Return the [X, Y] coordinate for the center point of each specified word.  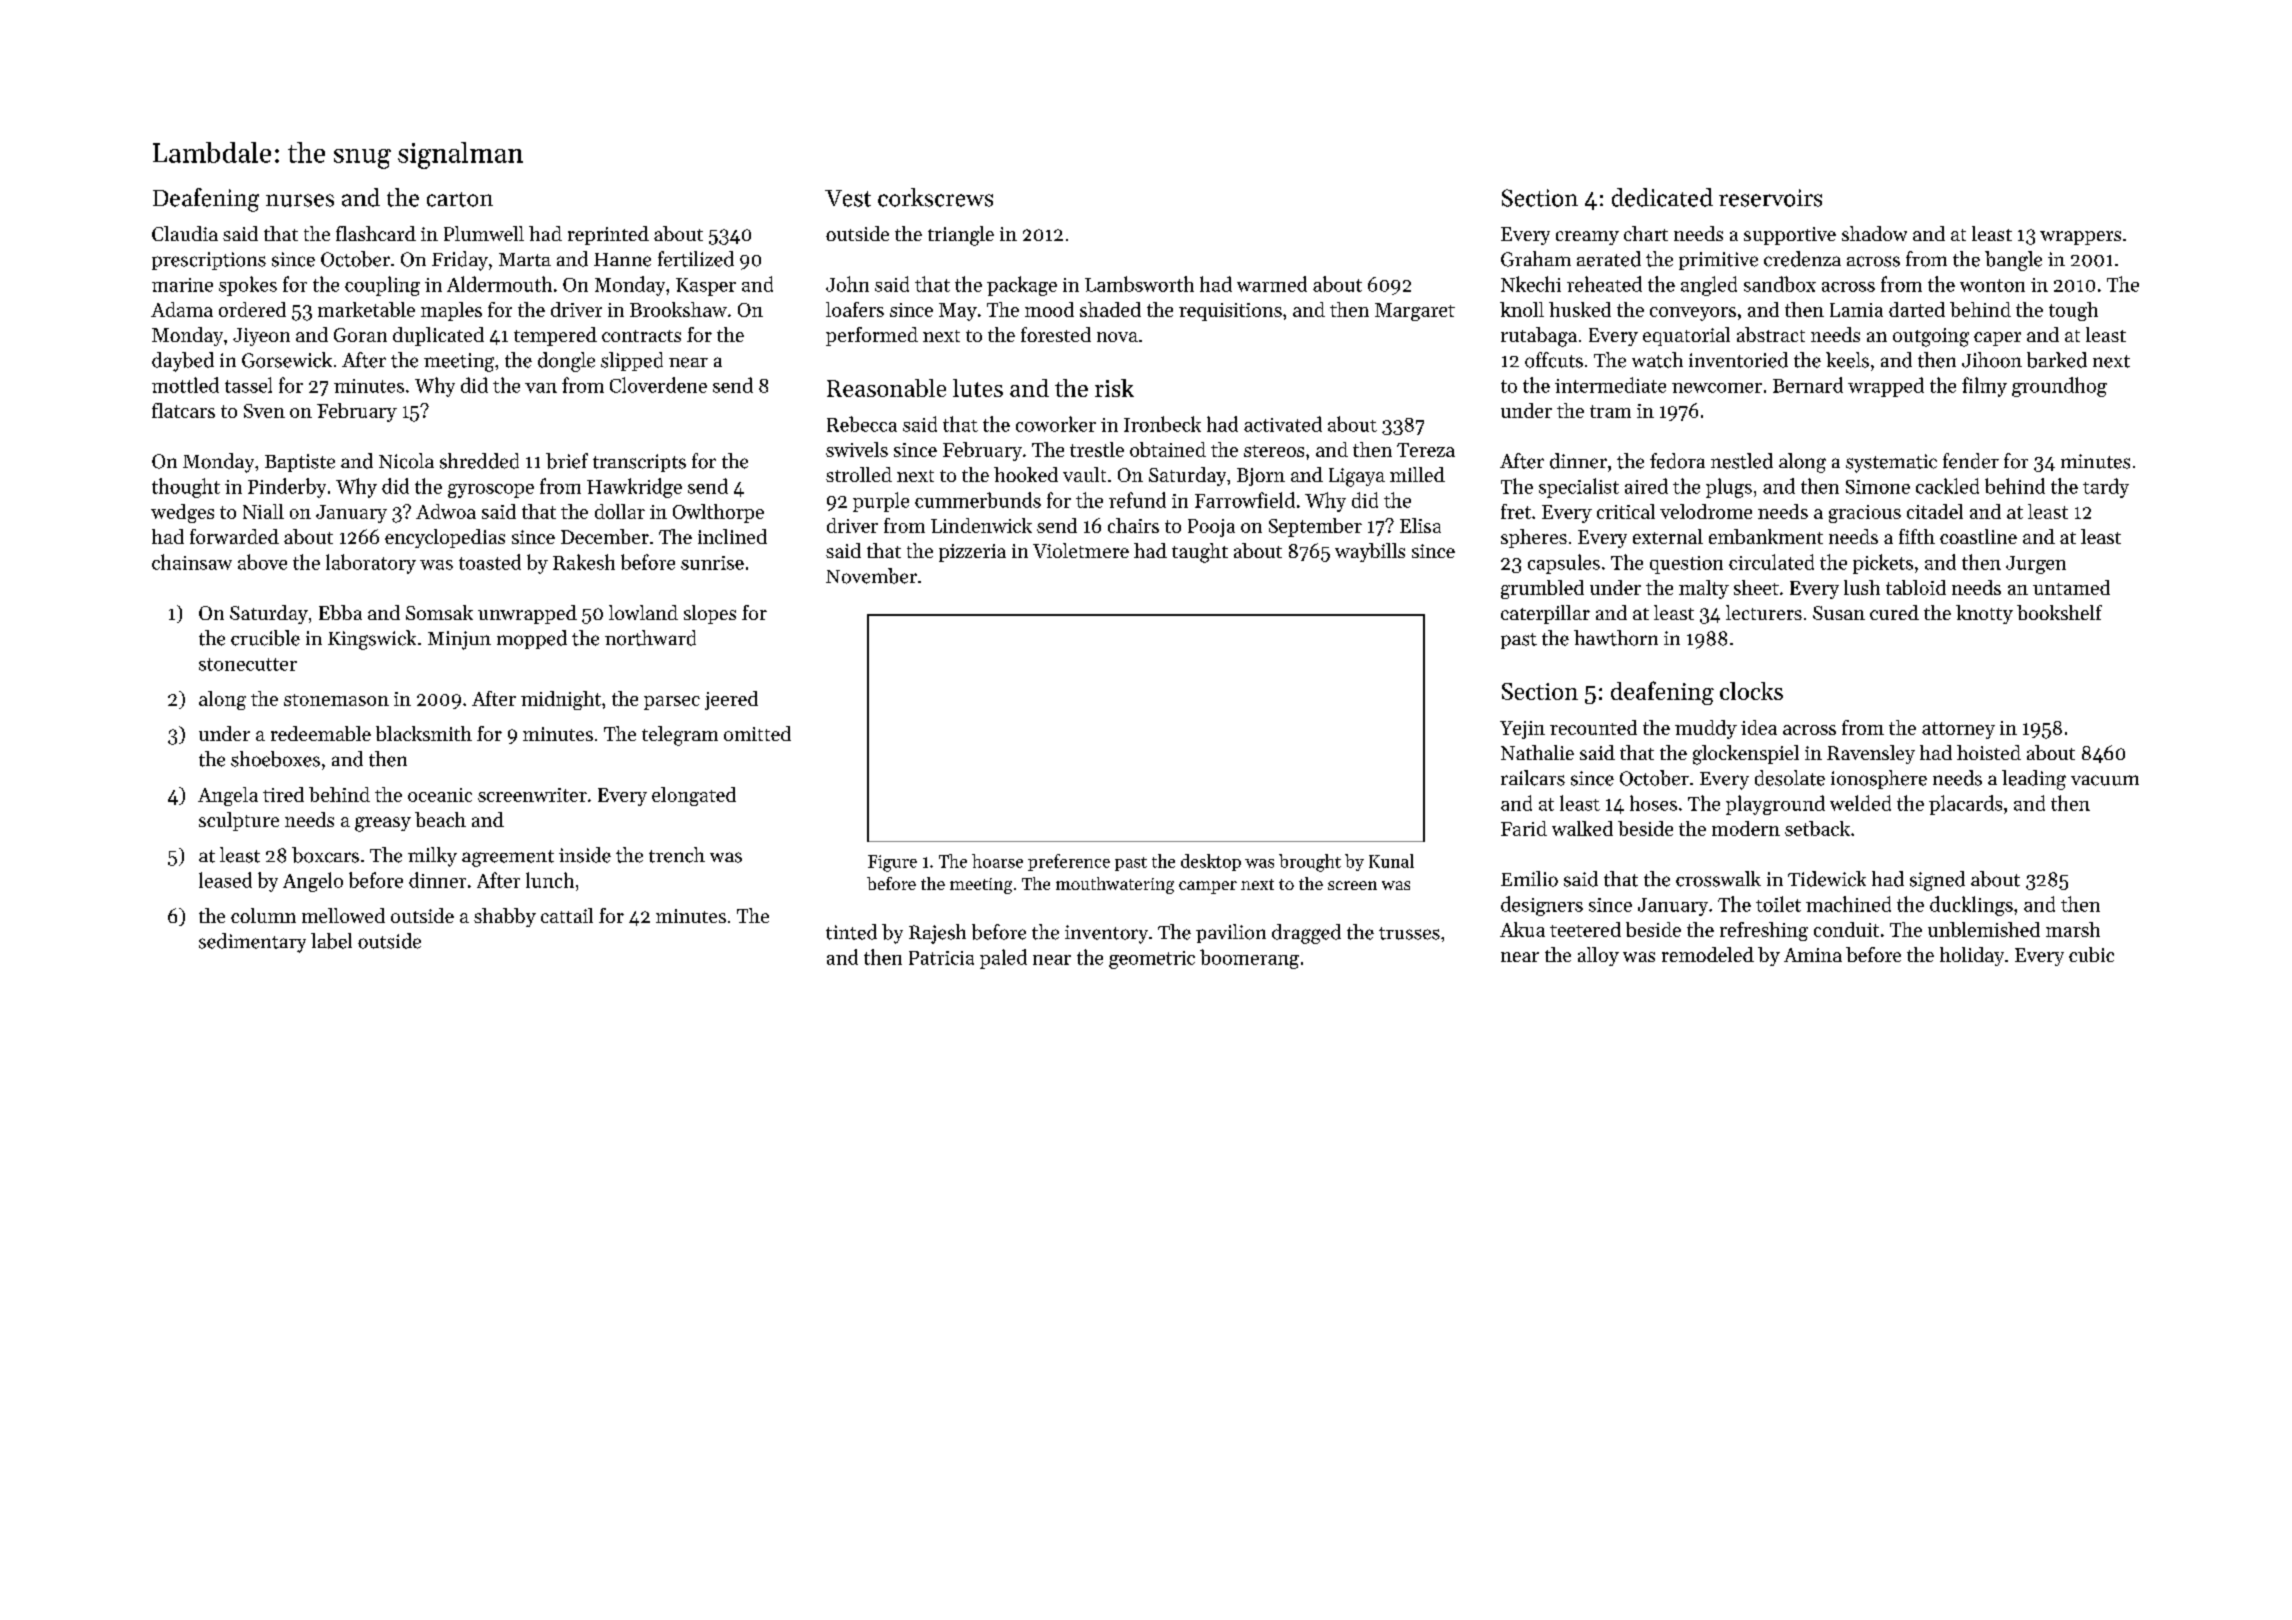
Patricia [941, 958]
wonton [1992, 285]
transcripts [639, 463]
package [1022, 286]
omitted [757, 733]
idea [1759, 727]
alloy [1598, 956]
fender [1971, 461]
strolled [859, 474]
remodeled [1708, 954]
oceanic [440, 795]
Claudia [185, 233]
